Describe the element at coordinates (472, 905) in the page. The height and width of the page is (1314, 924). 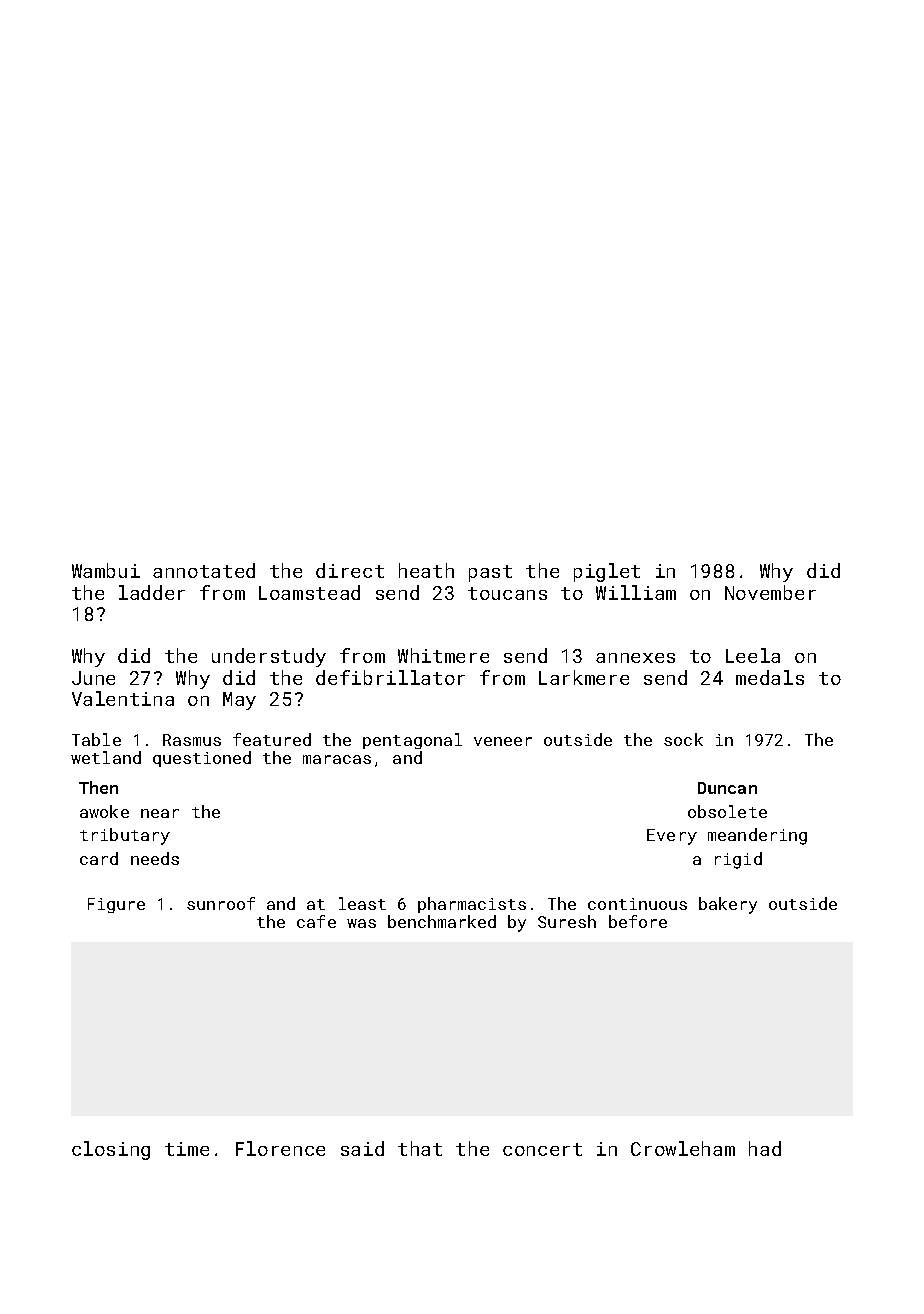
I see `pharmacists` at that location.
